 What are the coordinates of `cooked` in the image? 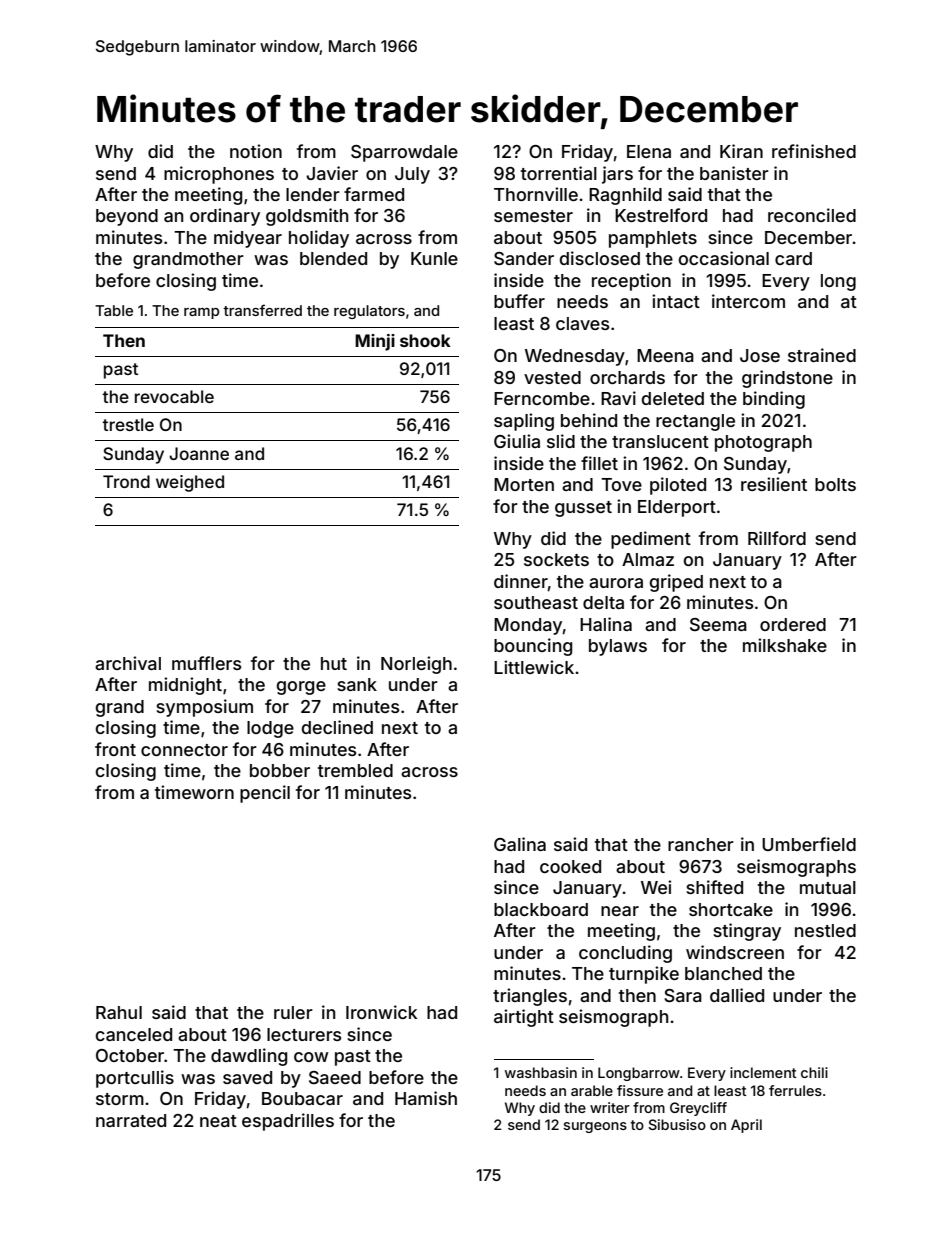 It's located at (570, 866).
